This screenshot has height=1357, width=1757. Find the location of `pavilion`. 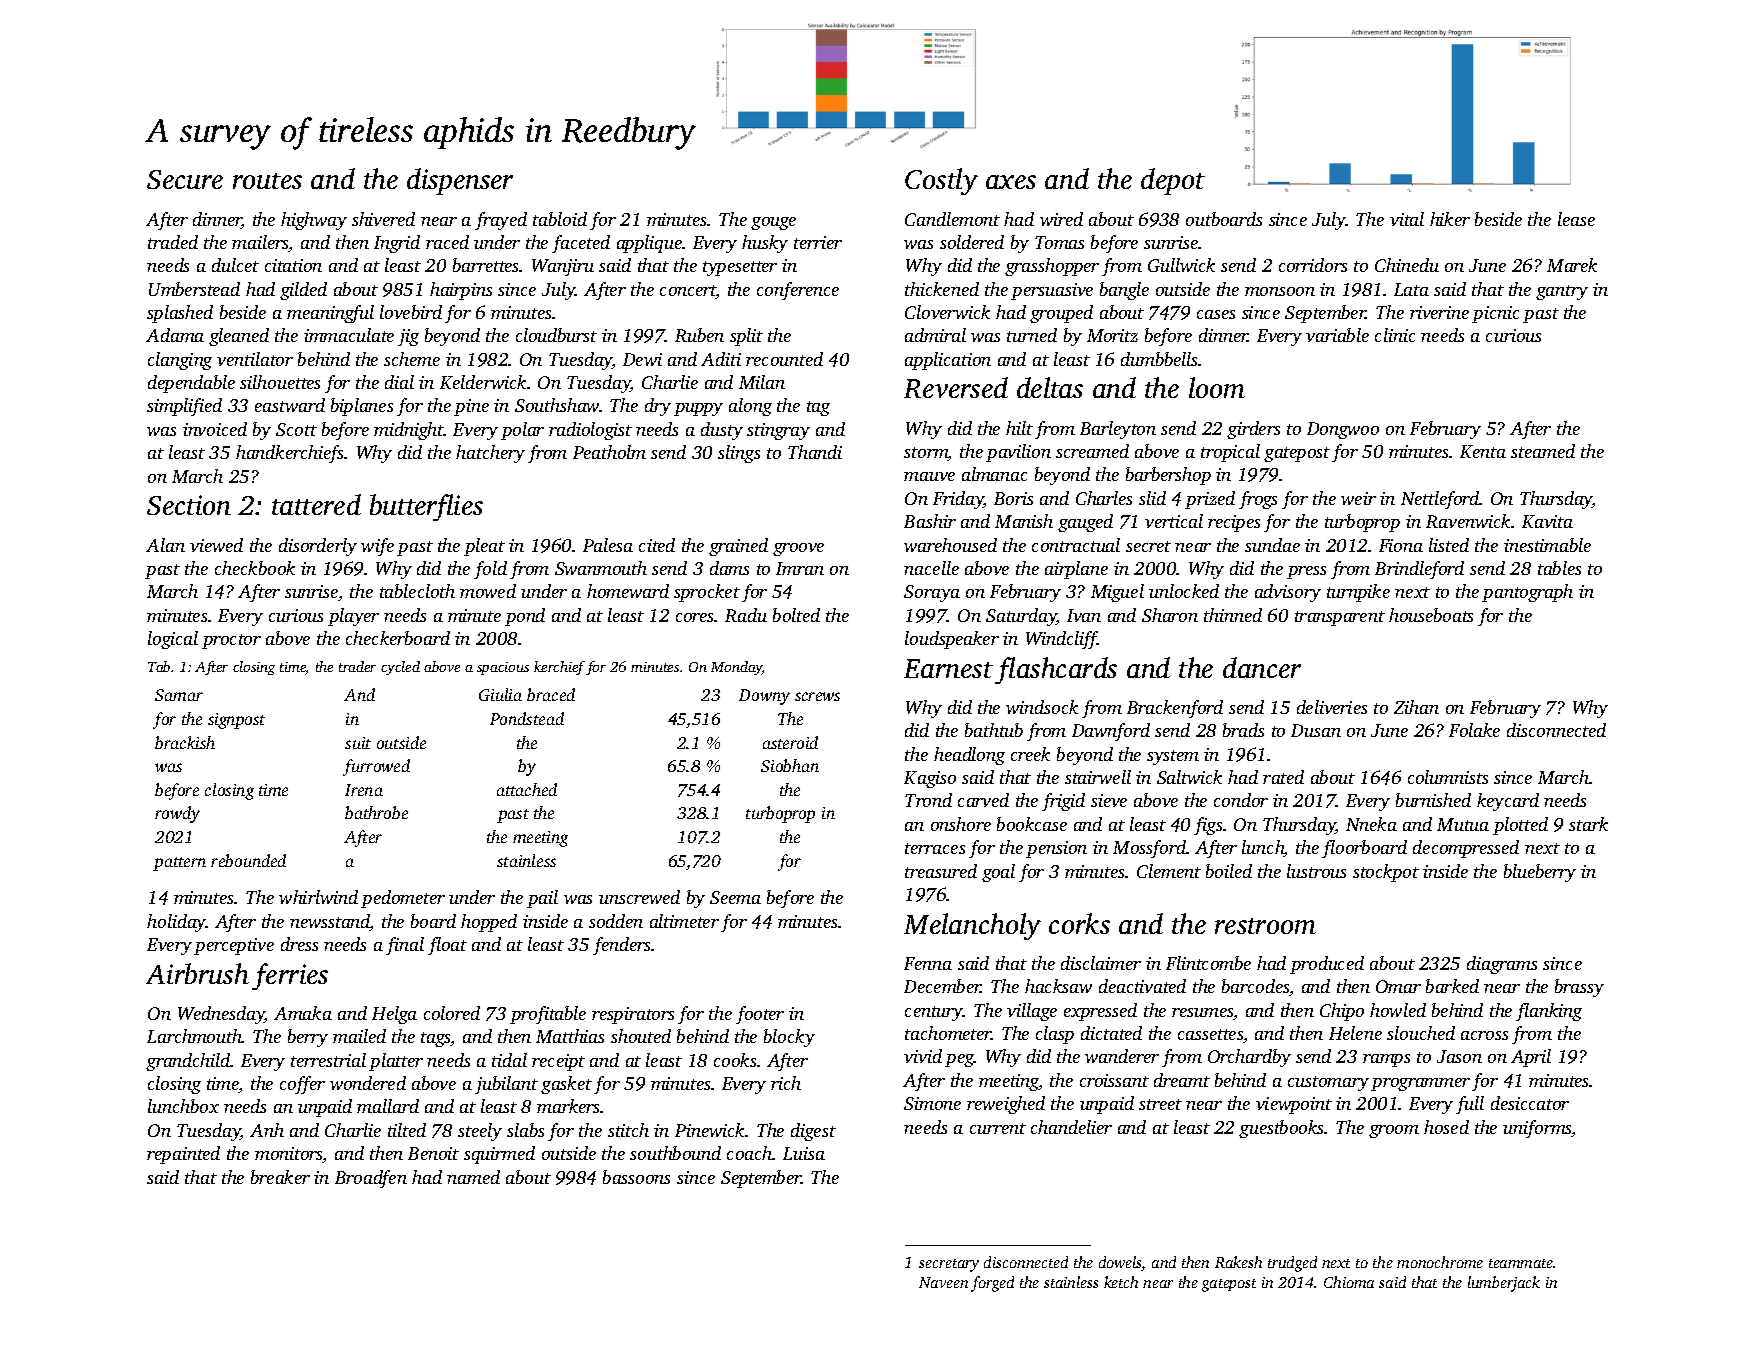

pavilion is located at coordinates (1018, 453).
